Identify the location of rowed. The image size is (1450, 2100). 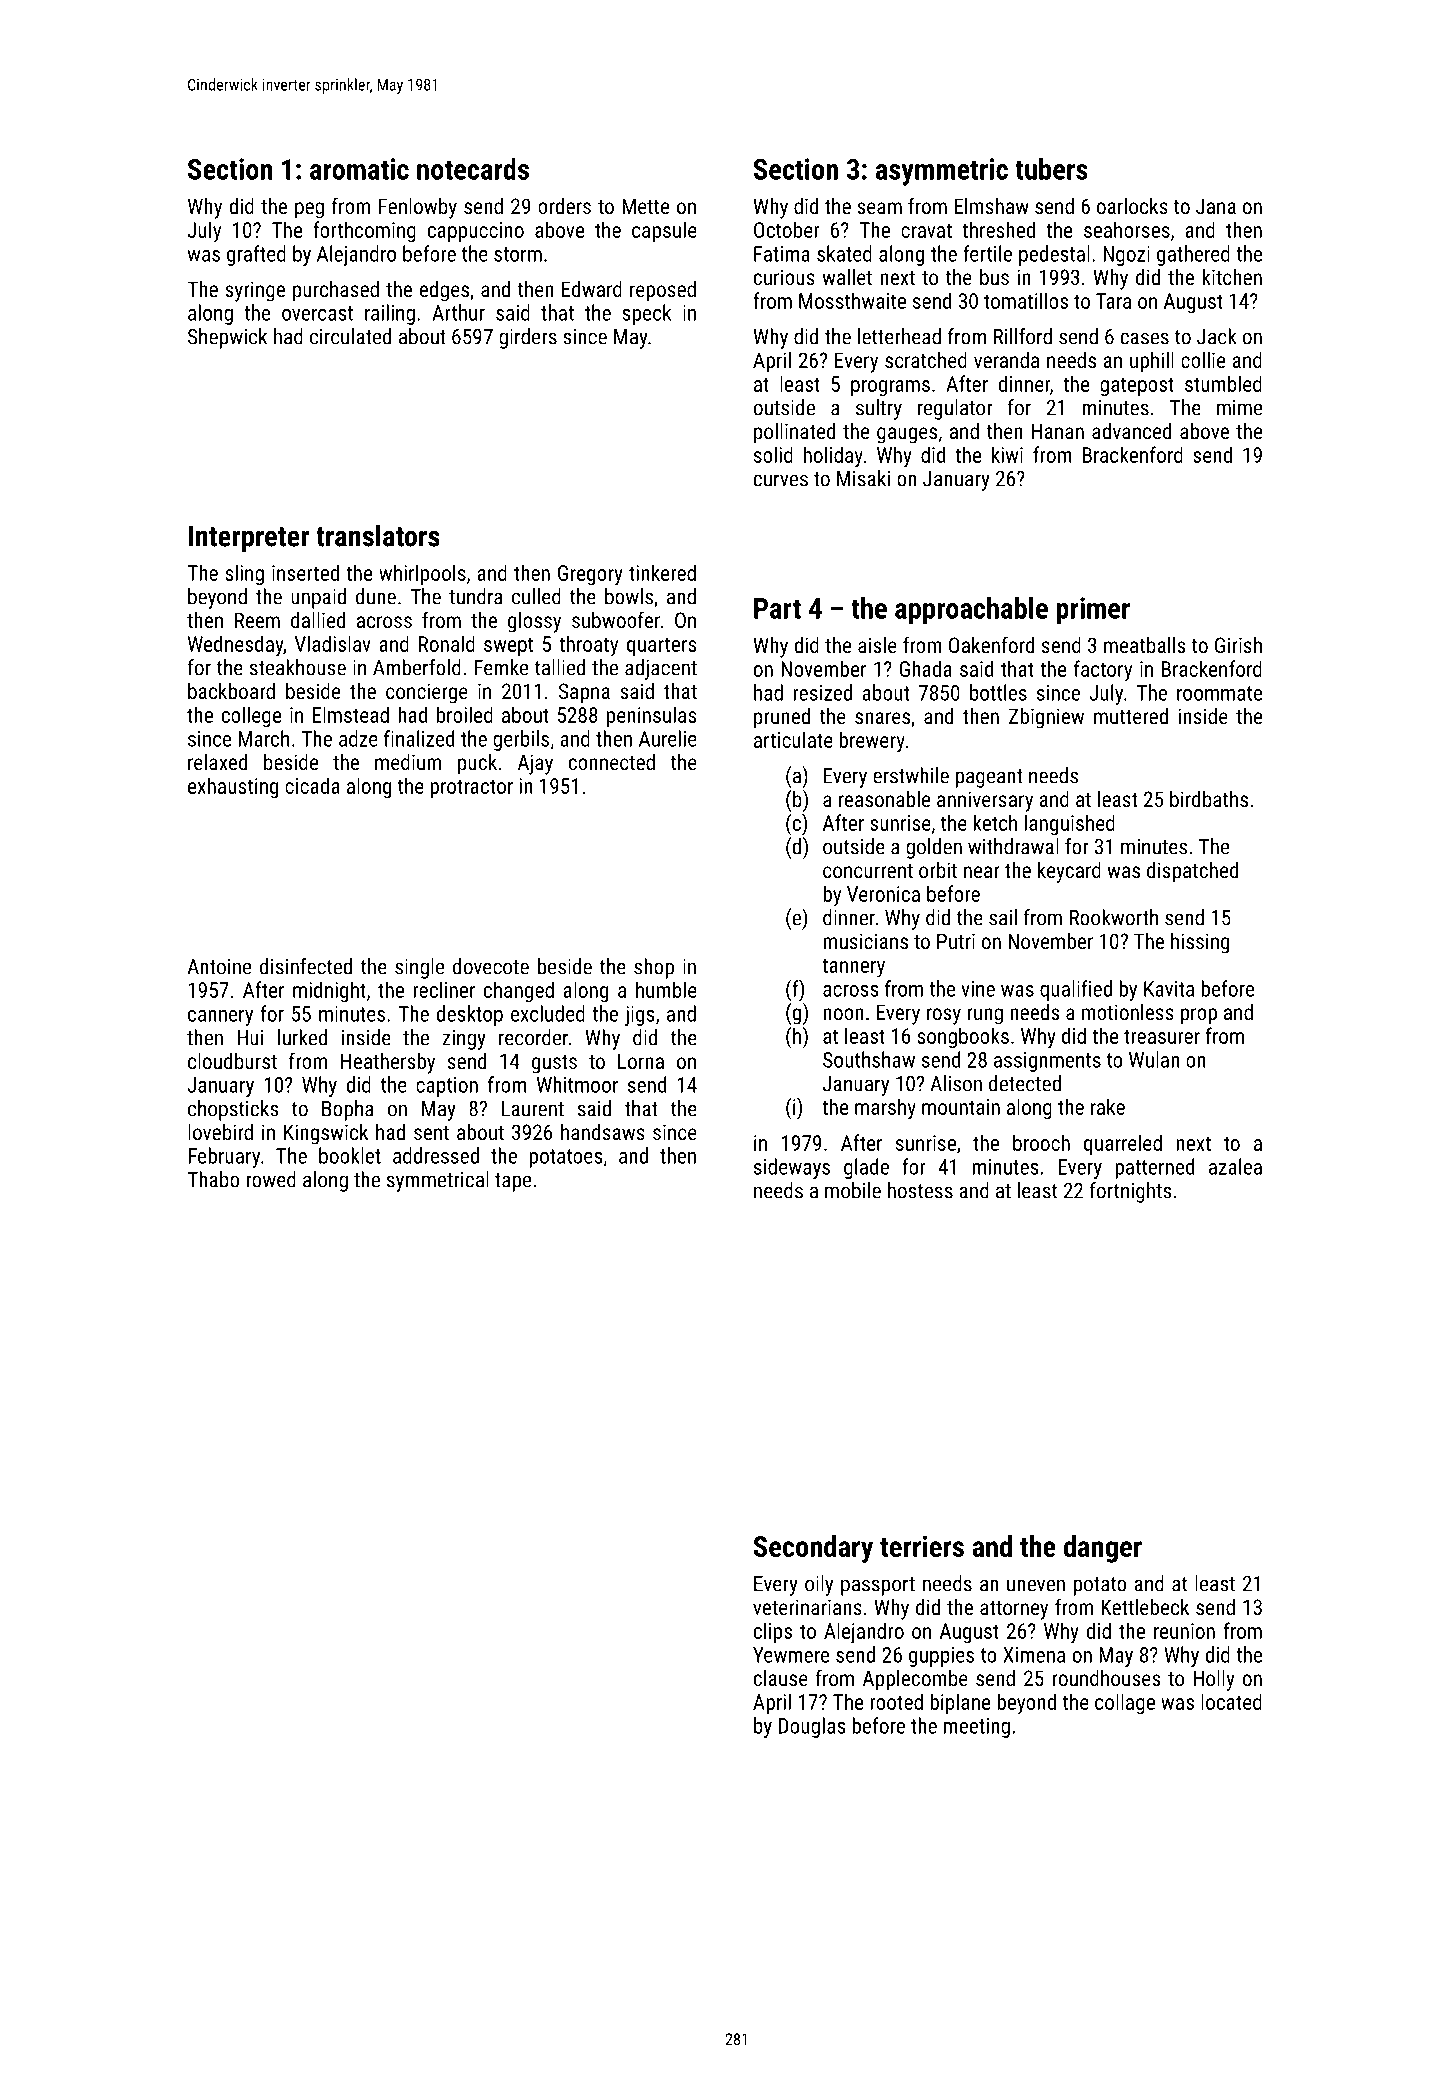
(271, 1179).
